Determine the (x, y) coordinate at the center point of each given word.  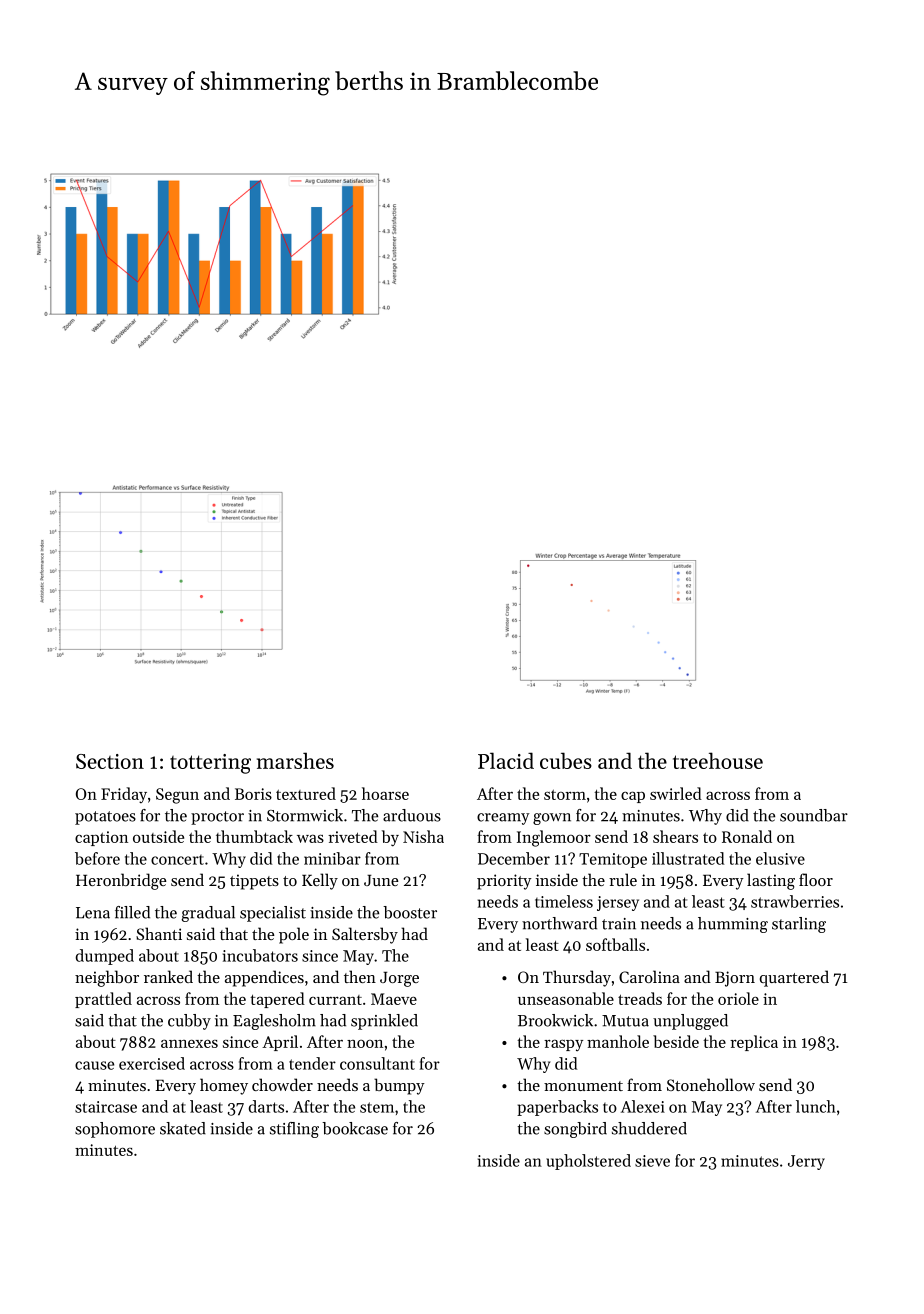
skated (183, 1128)
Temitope (613, 860)
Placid (506, 760)
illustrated (688, 858)
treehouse (718, 760)
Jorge (399, 979)
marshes (295, 760)
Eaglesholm (274, 1022)
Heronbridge (121, 881)
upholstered (588, 1162)
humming (733, 925)
